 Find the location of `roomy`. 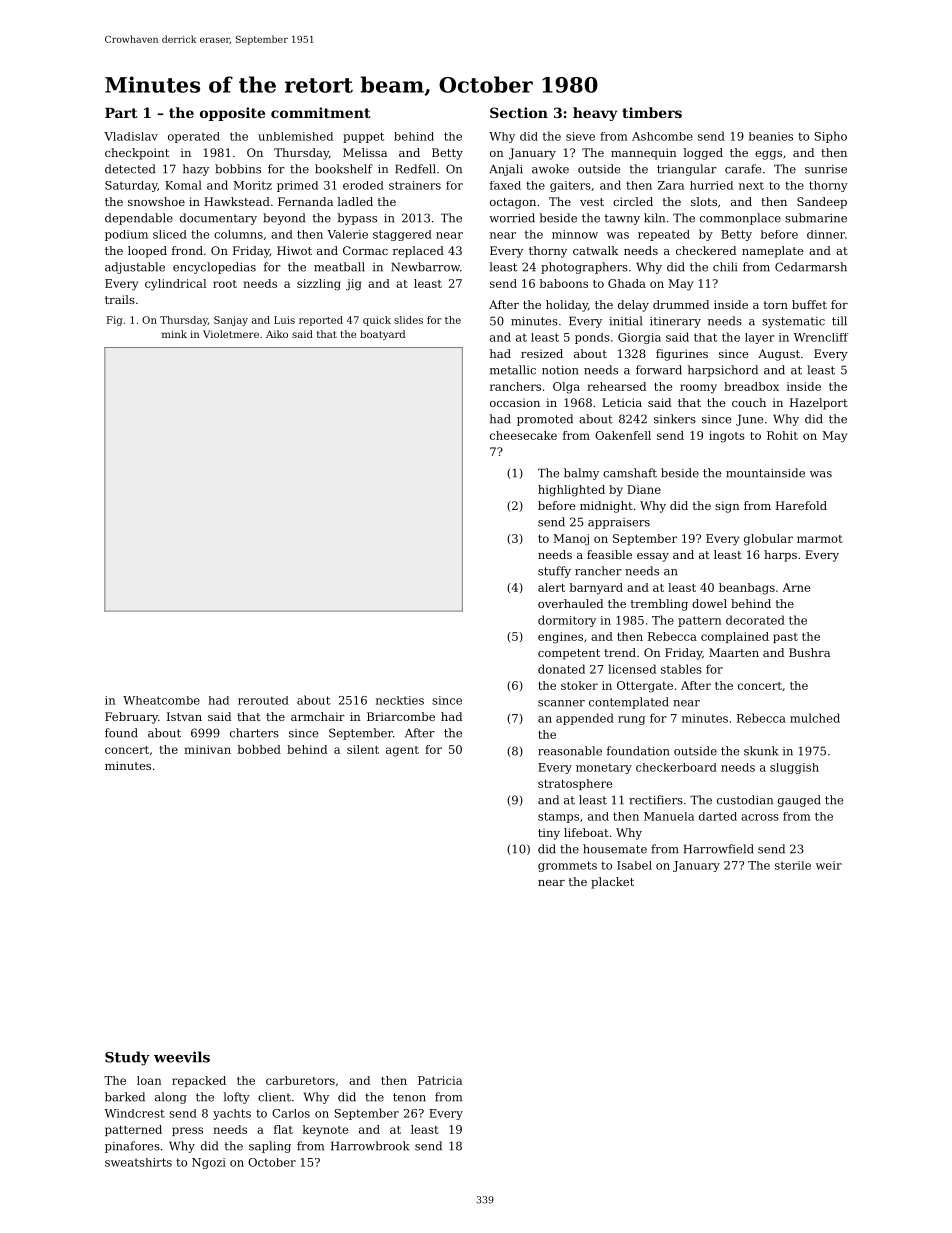

roomy is located at coordinates (698, 389).
